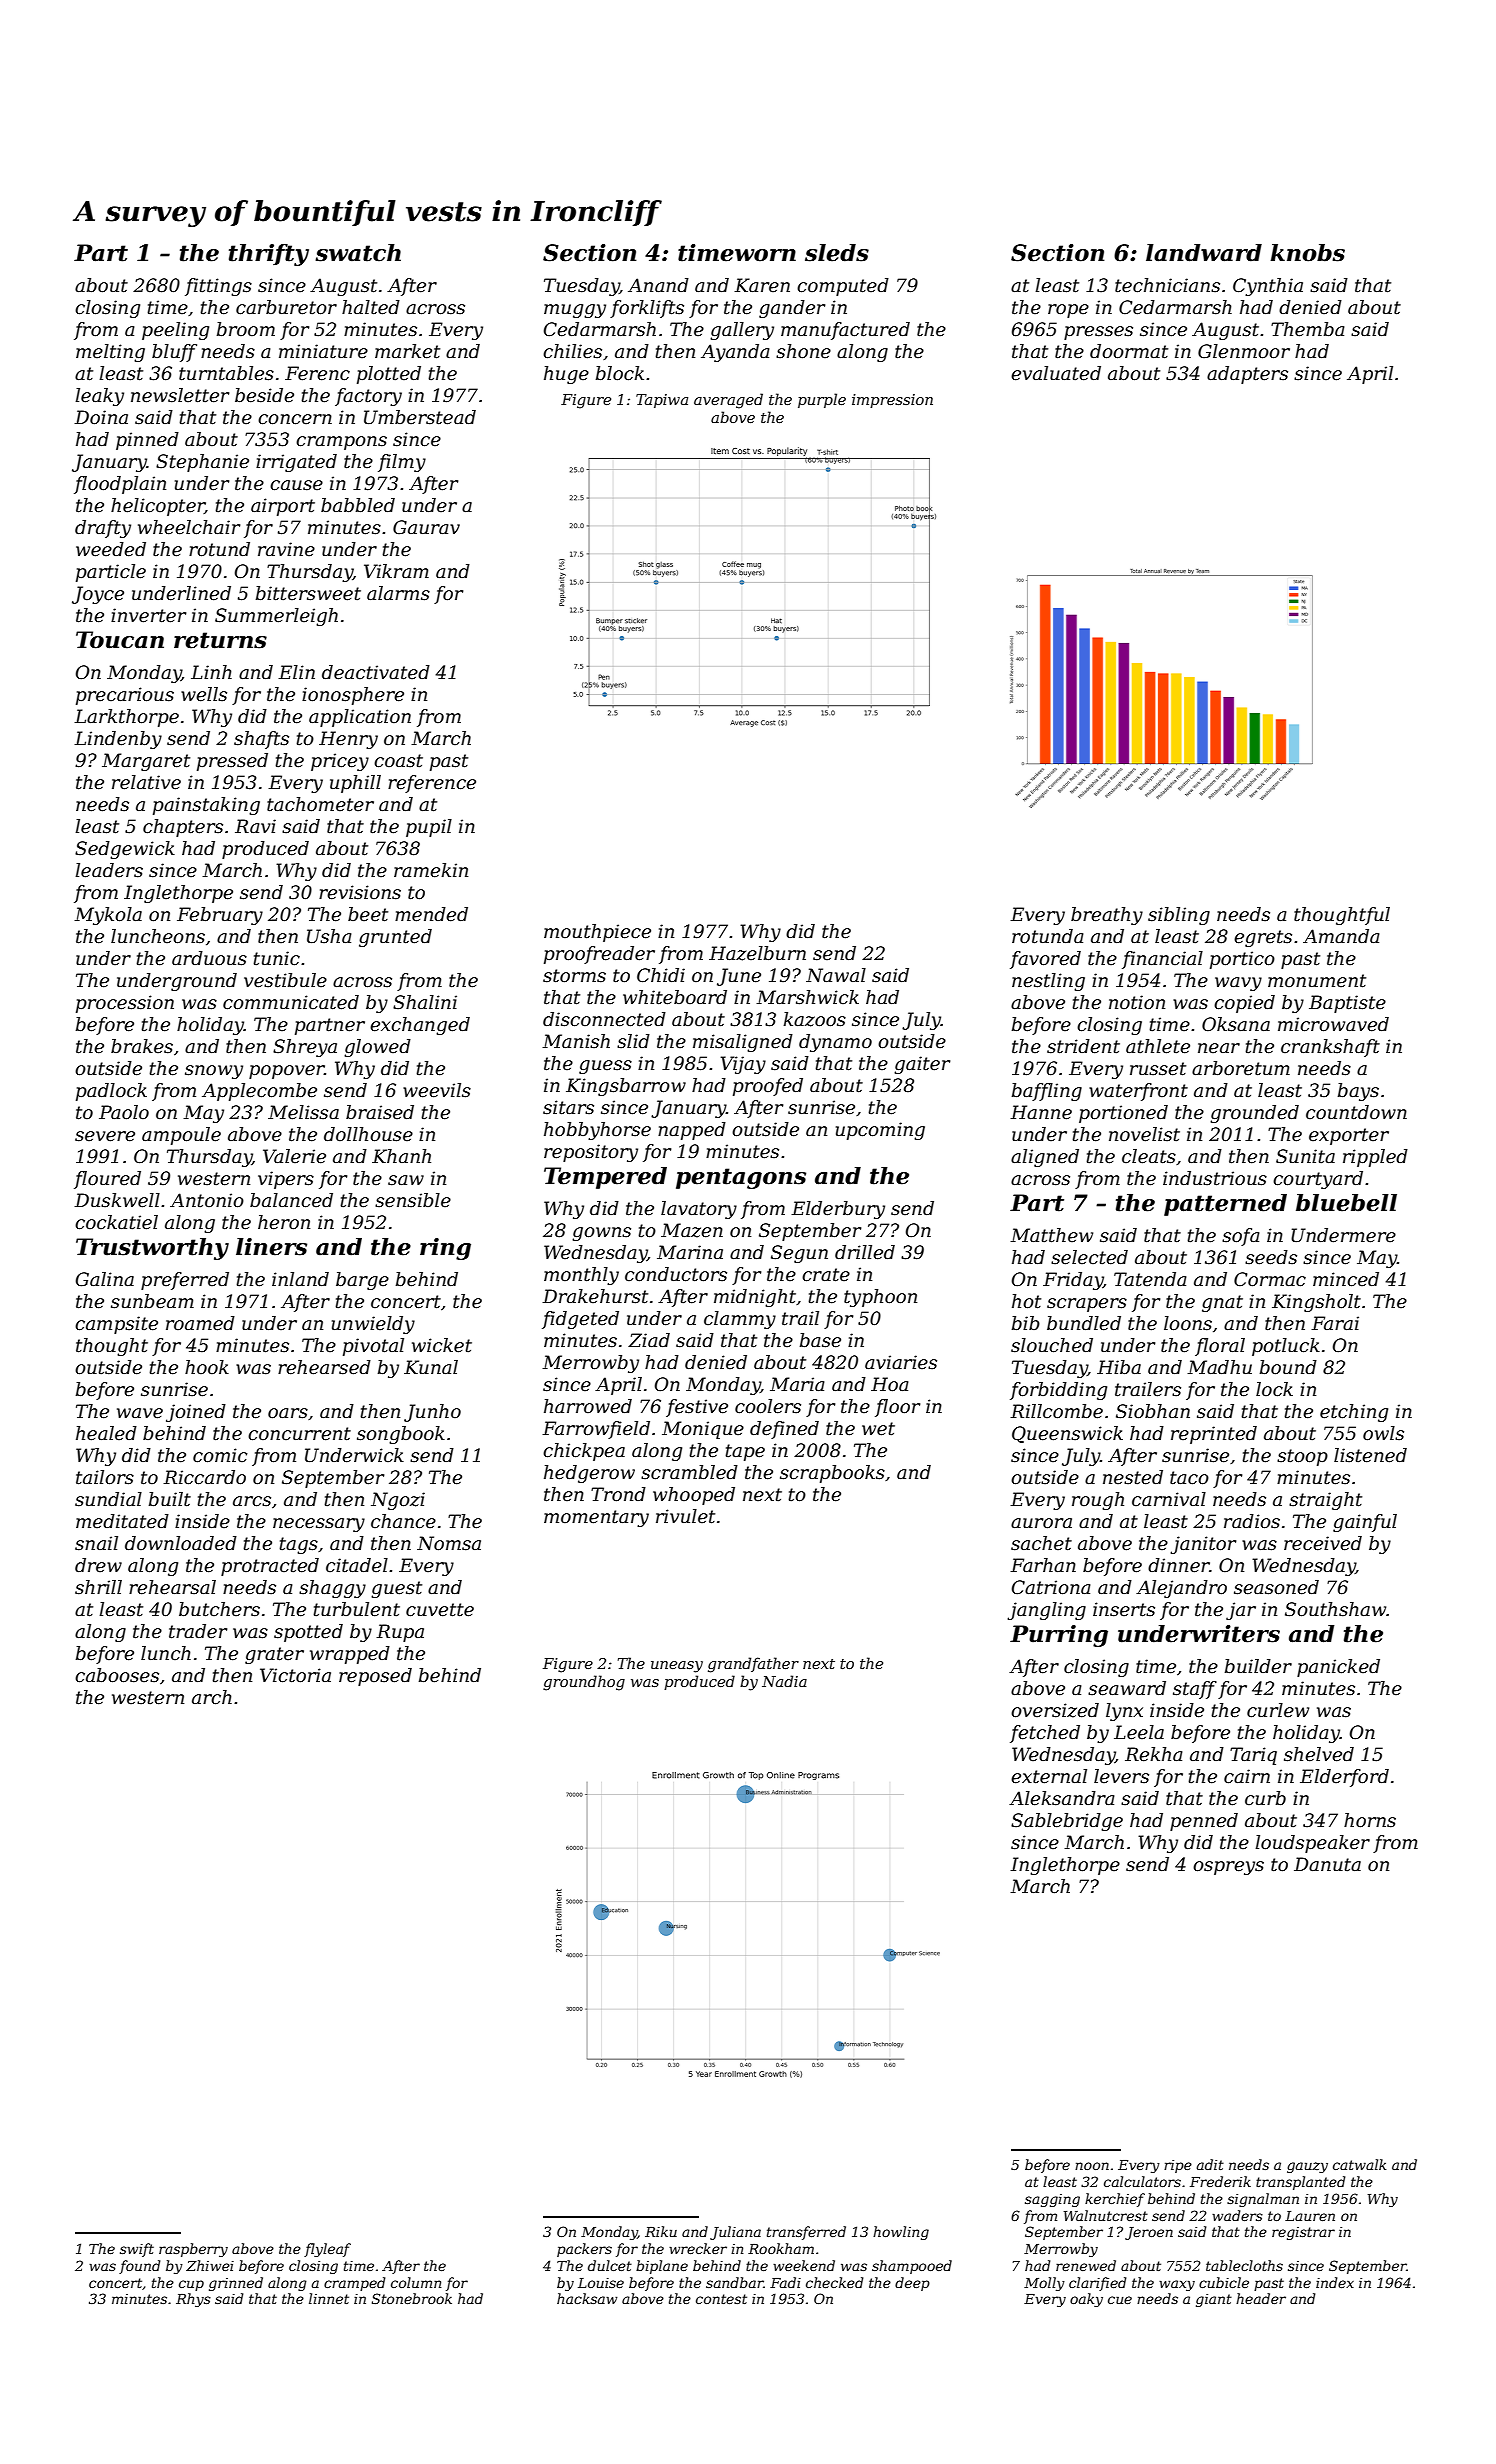  I want to click on sibling, so click(1179, 916).
